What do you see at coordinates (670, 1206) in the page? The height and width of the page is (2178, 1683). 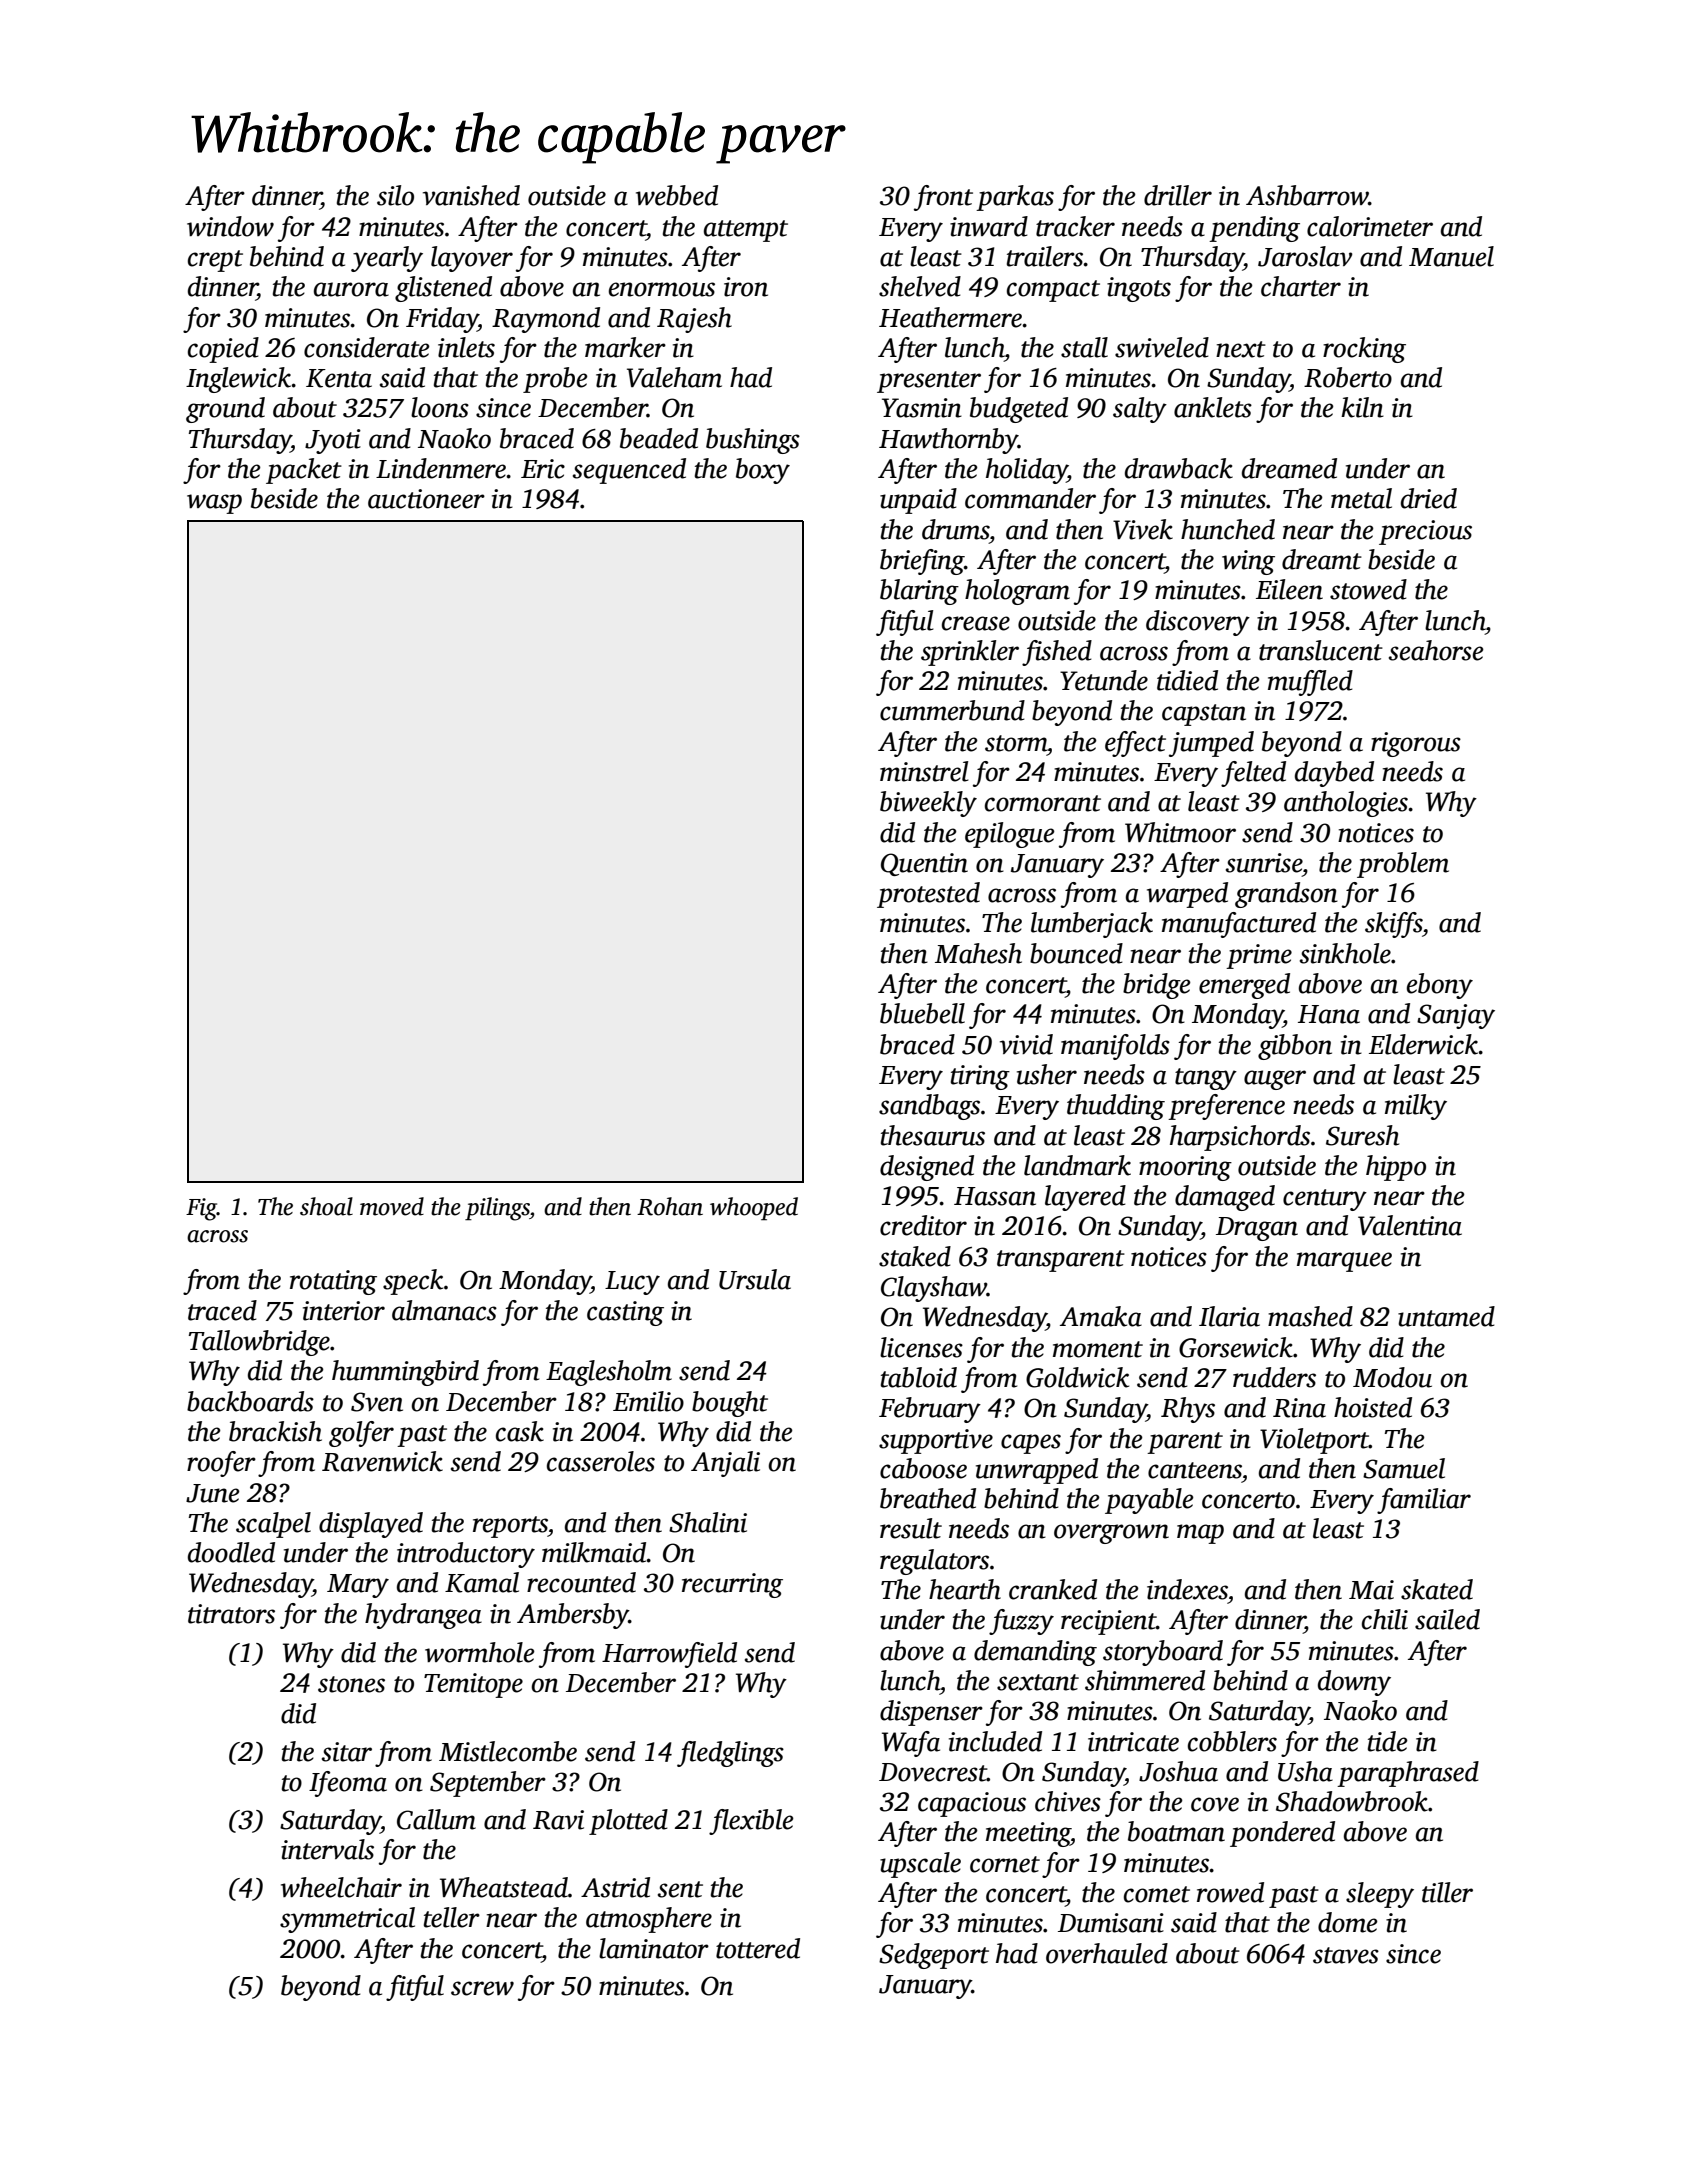 I see `Rohan` at bounding box center [670, 1206].
